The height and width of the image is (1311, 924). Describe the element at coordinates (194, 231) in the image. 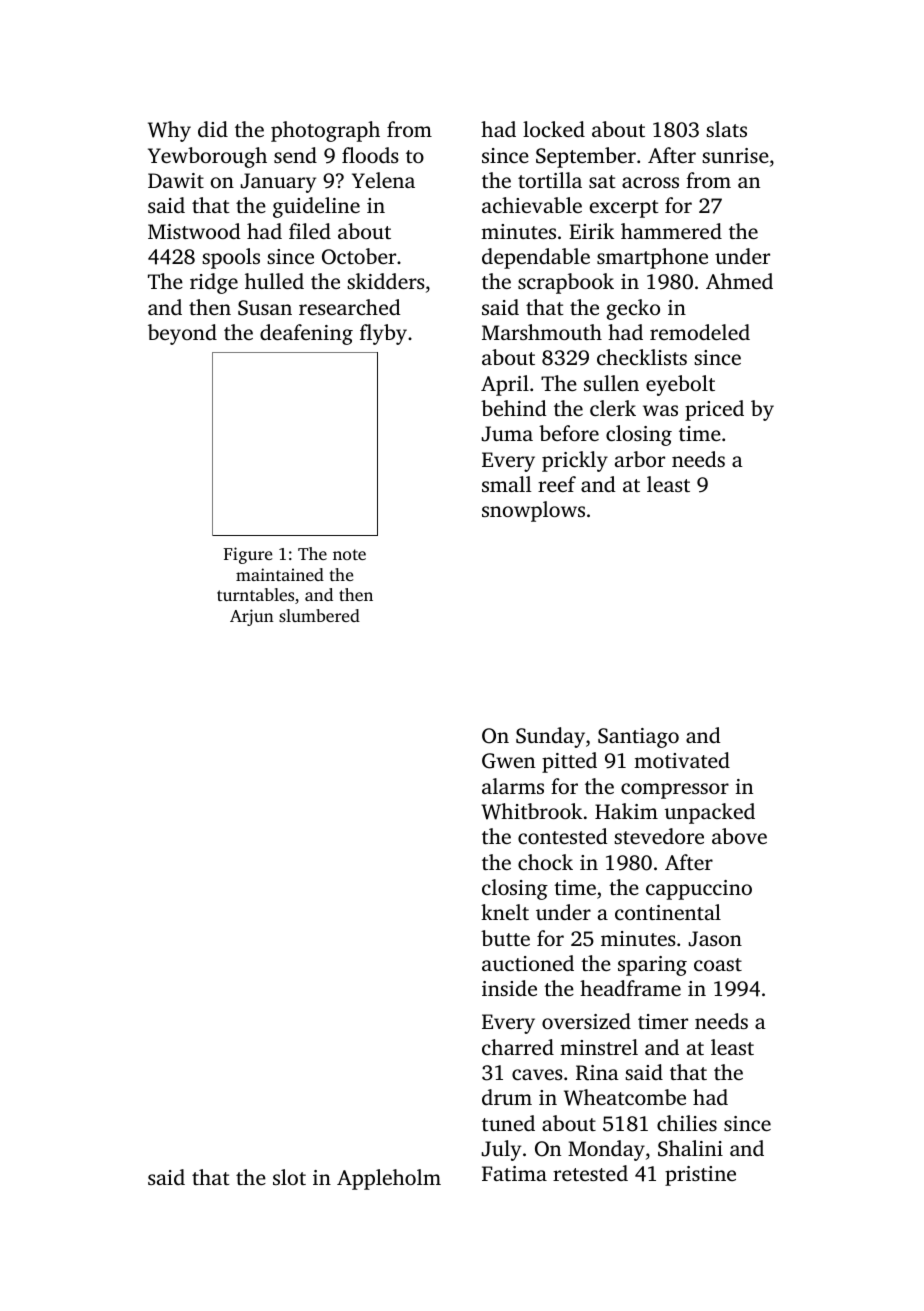

I see `Mistwood` at that location.
